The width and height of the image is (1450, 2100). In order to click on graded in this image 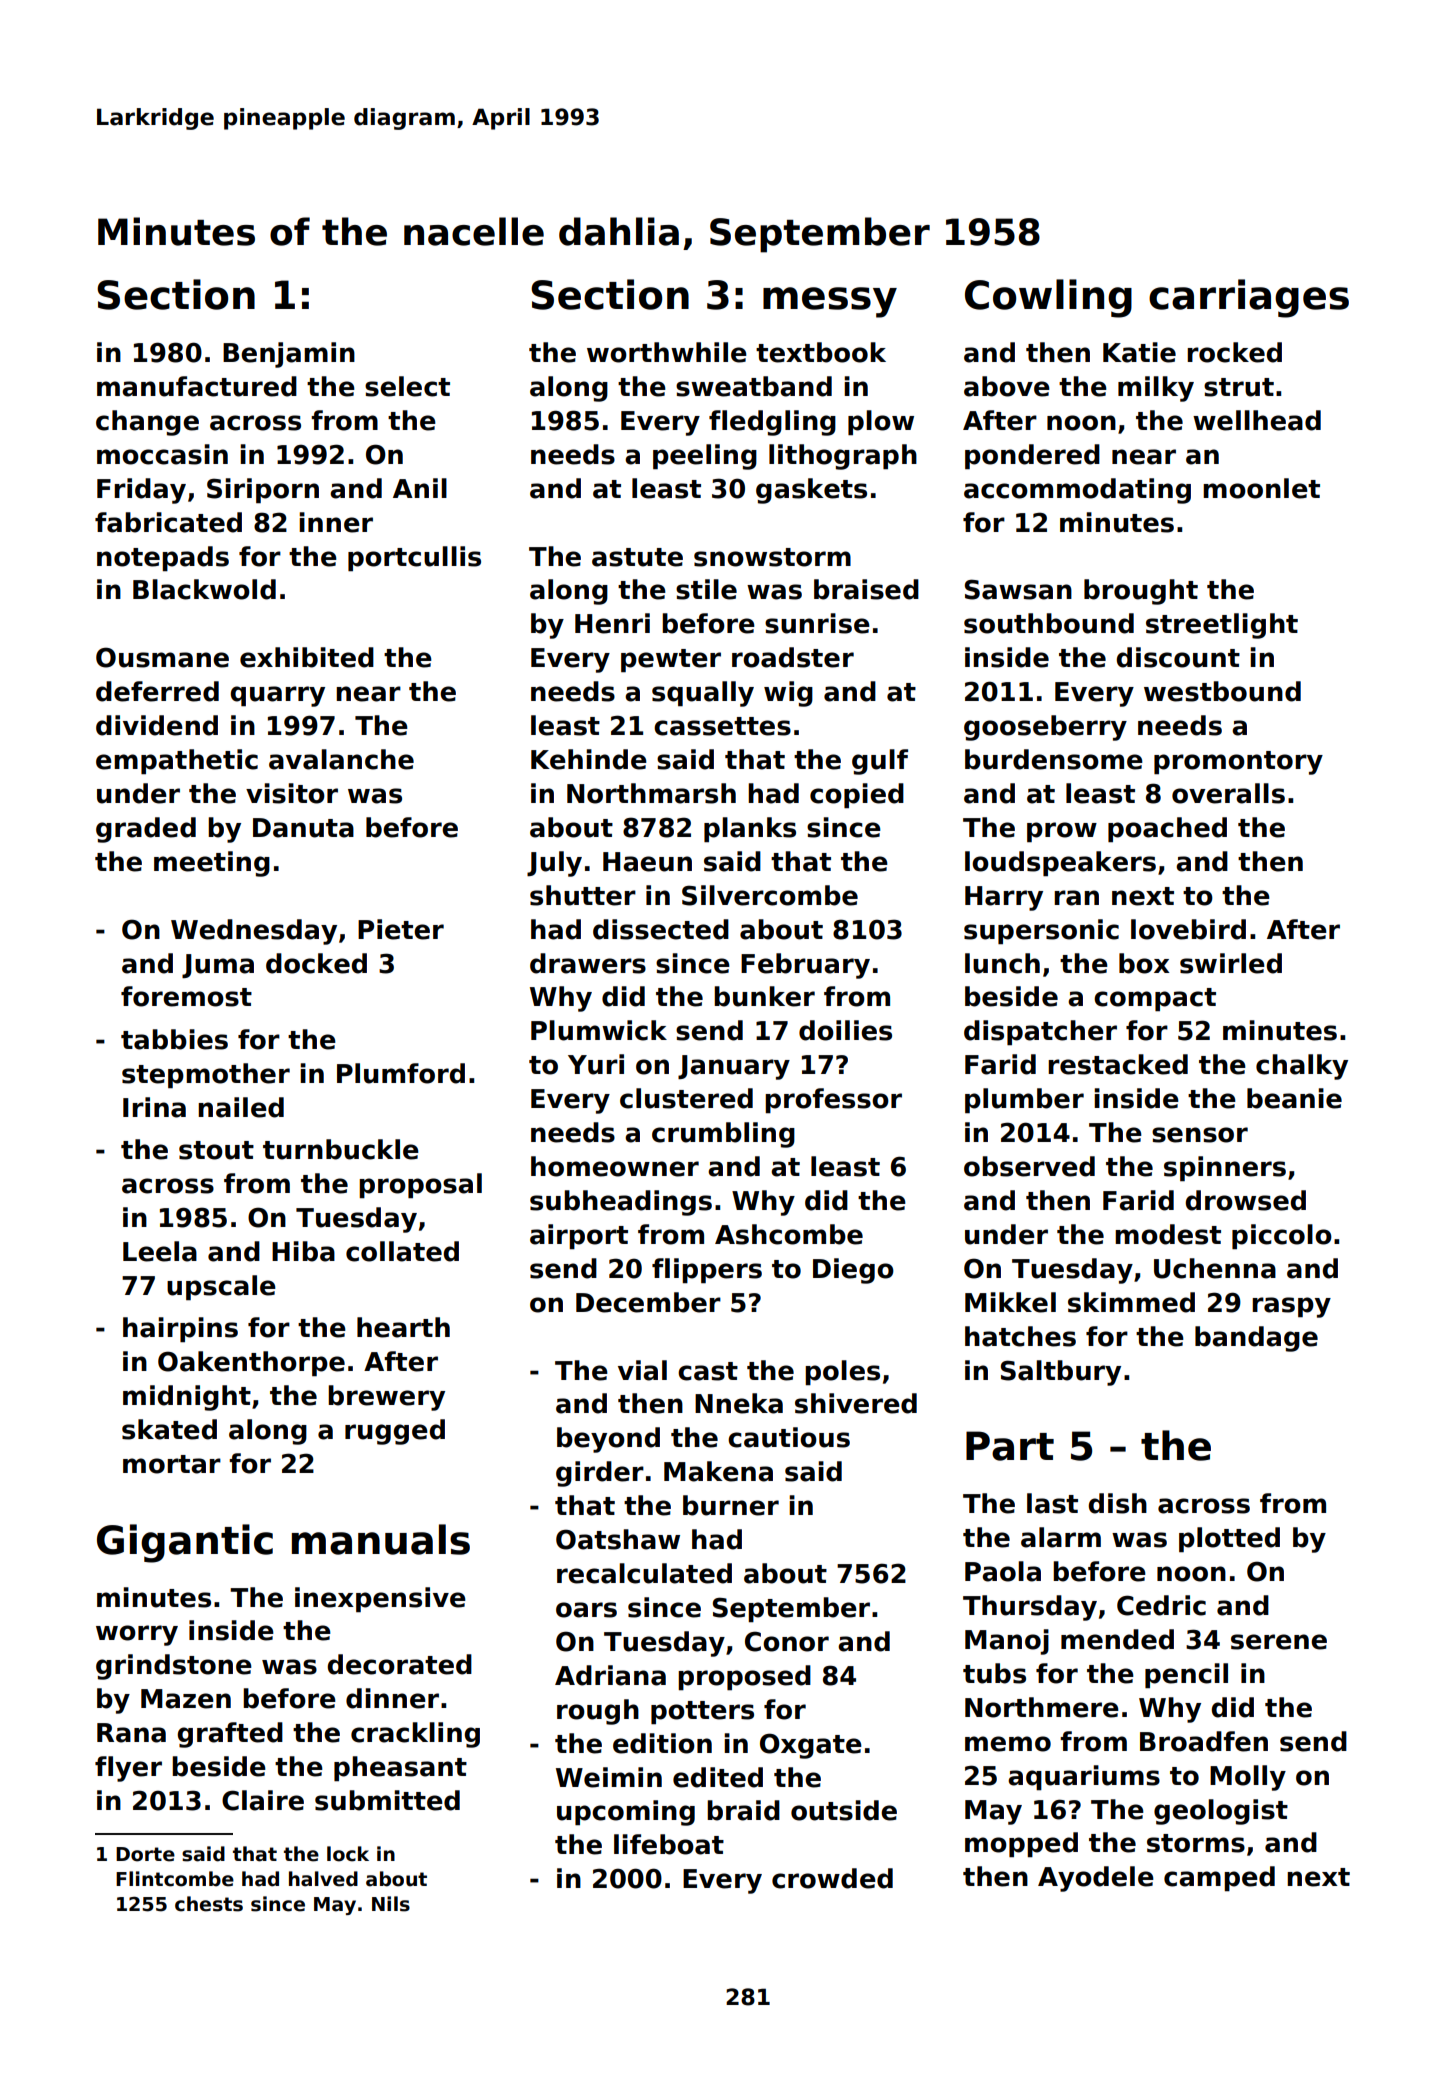, I will do `click(146, 830)`.
